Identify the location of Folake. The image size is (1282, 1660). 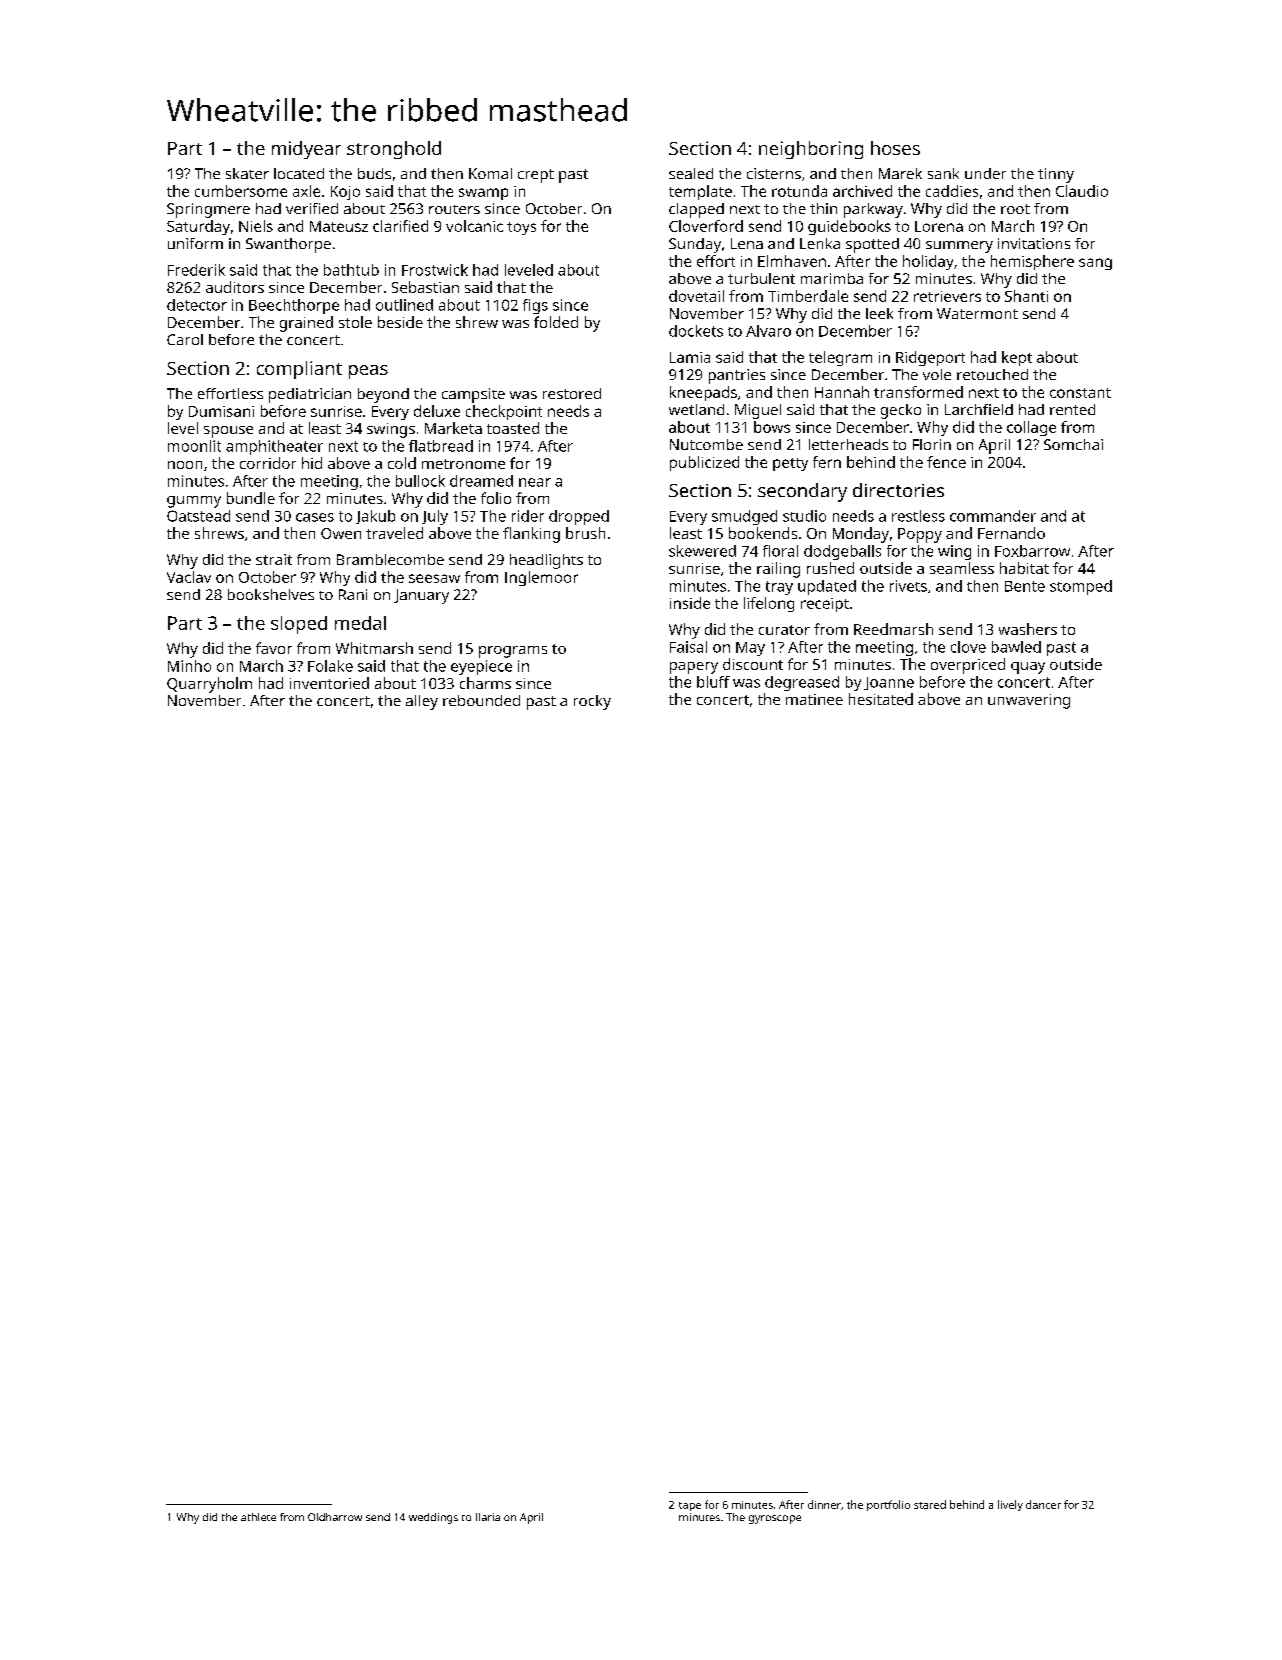
(330, 666).
